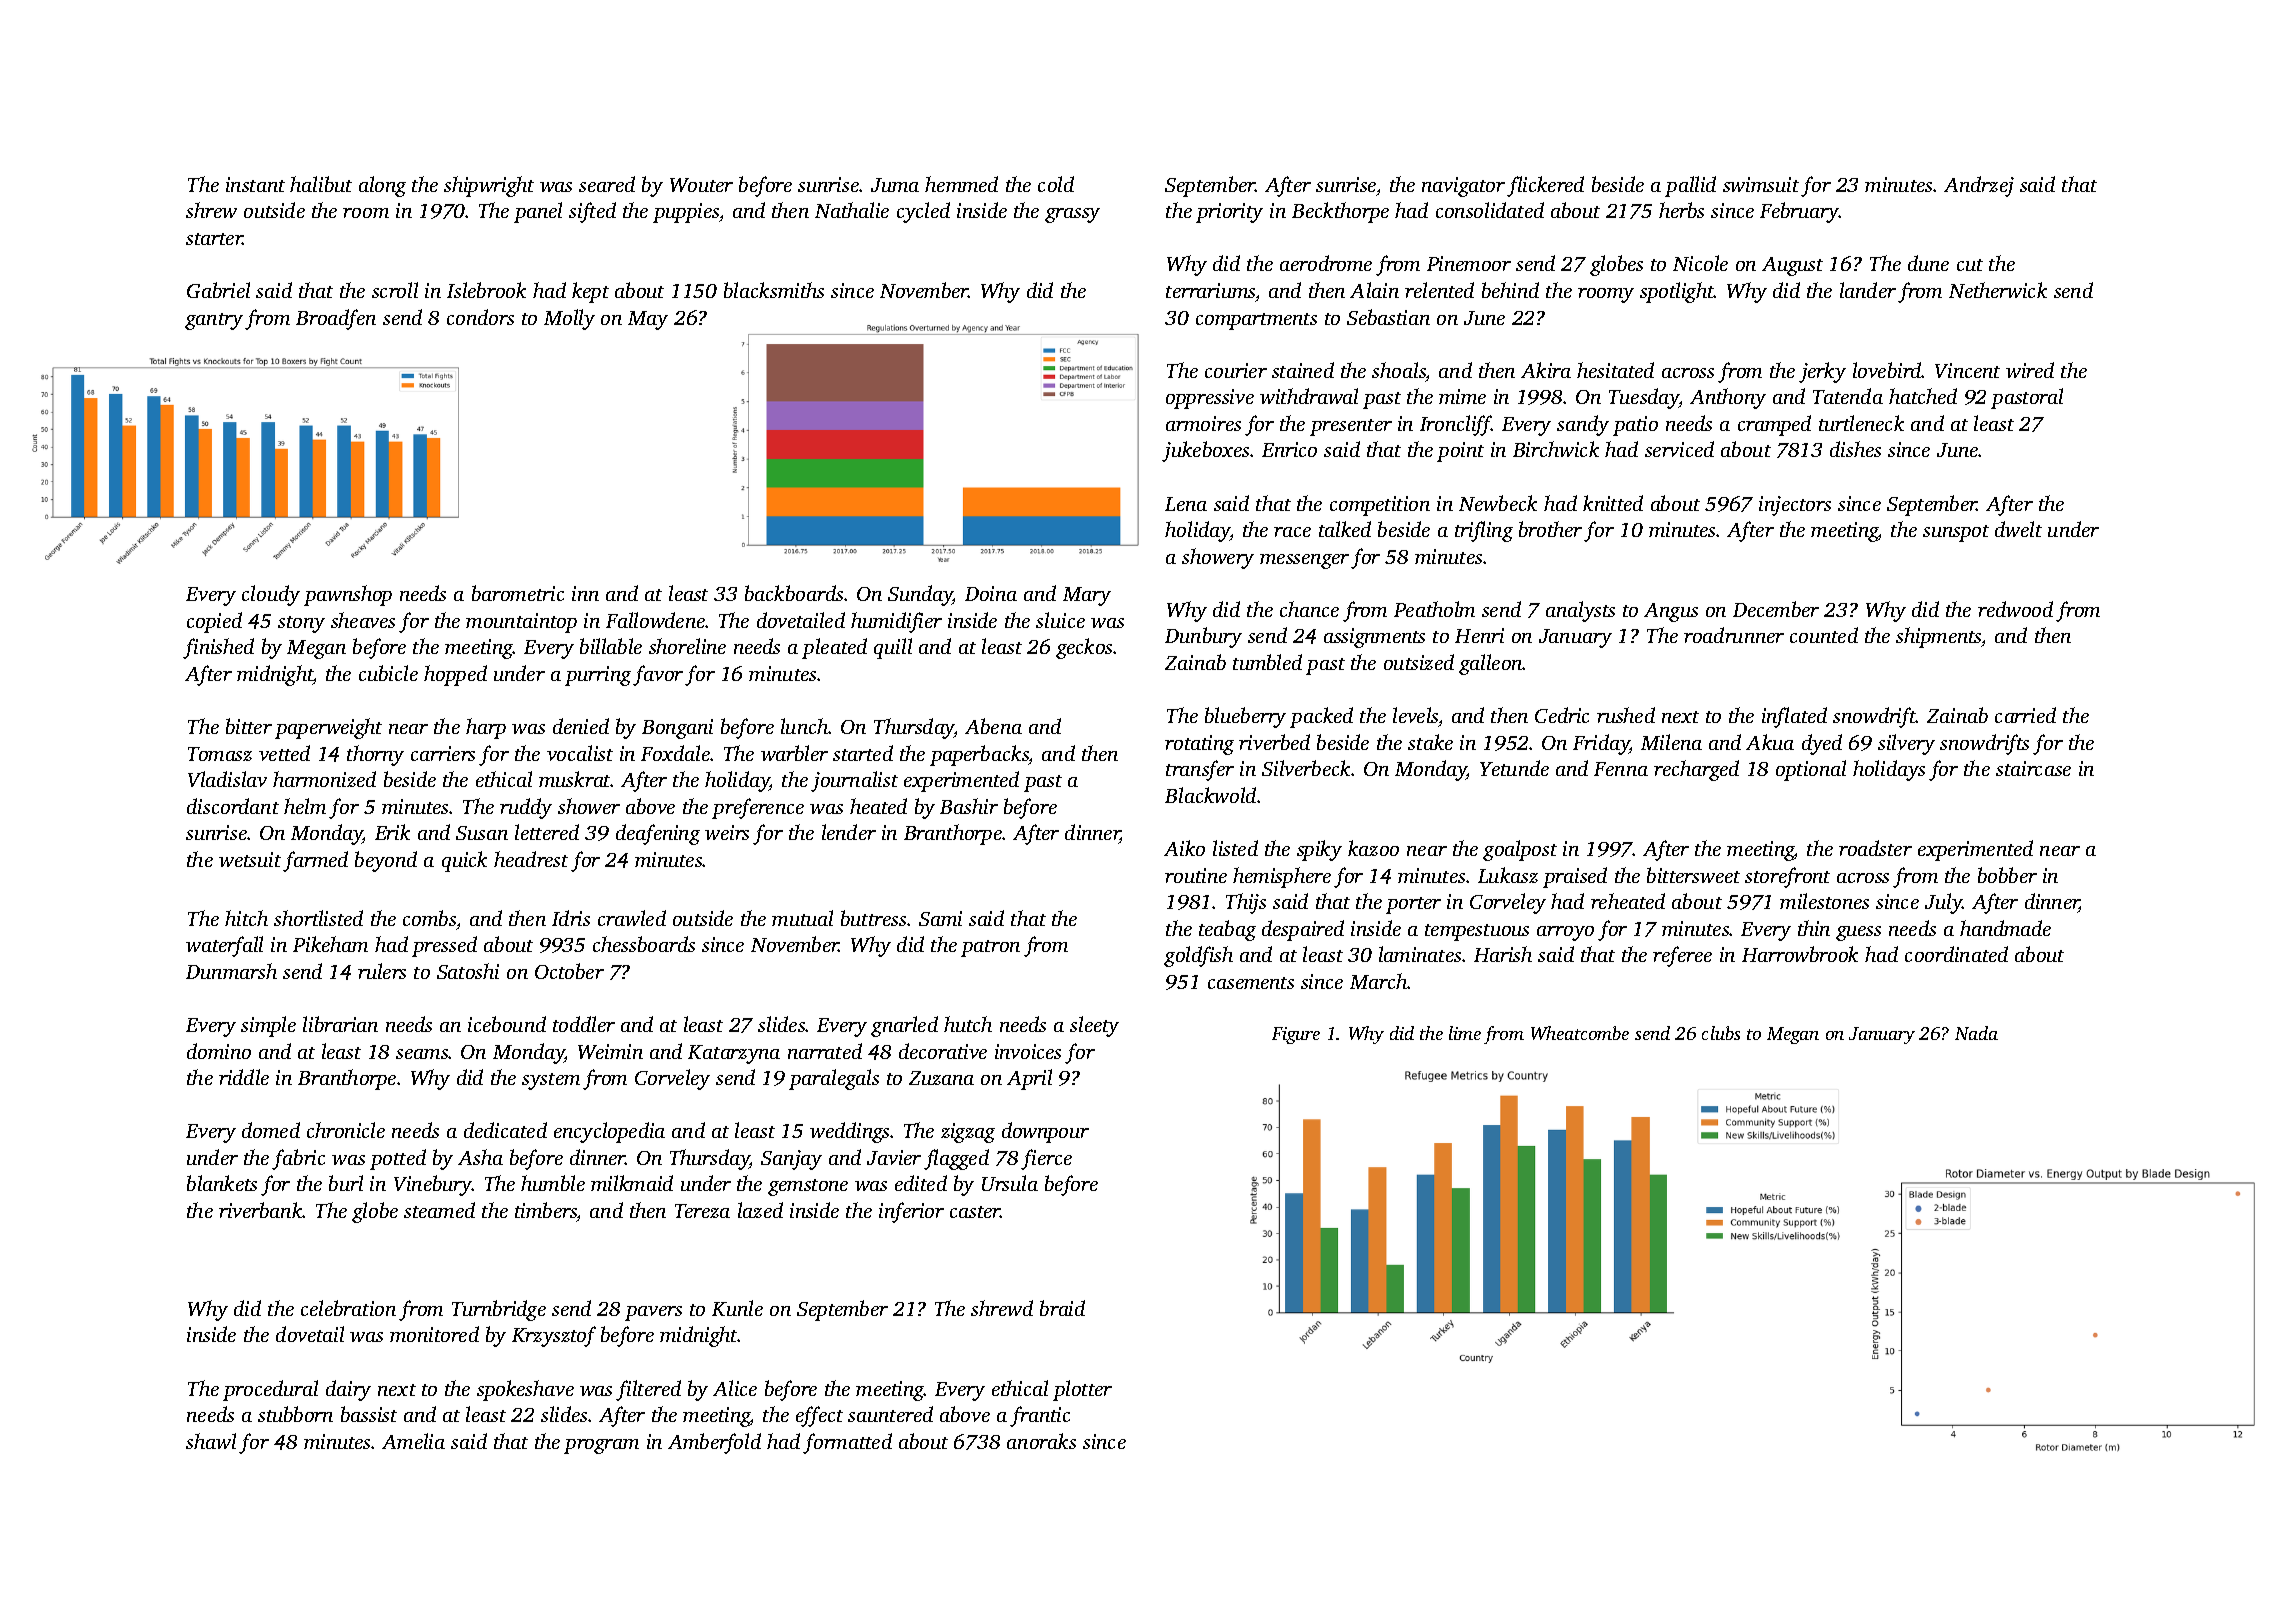 The width and height of the screenshot is (2292, 1620). I want to click on Turnbridge, so click(499, 1310).
